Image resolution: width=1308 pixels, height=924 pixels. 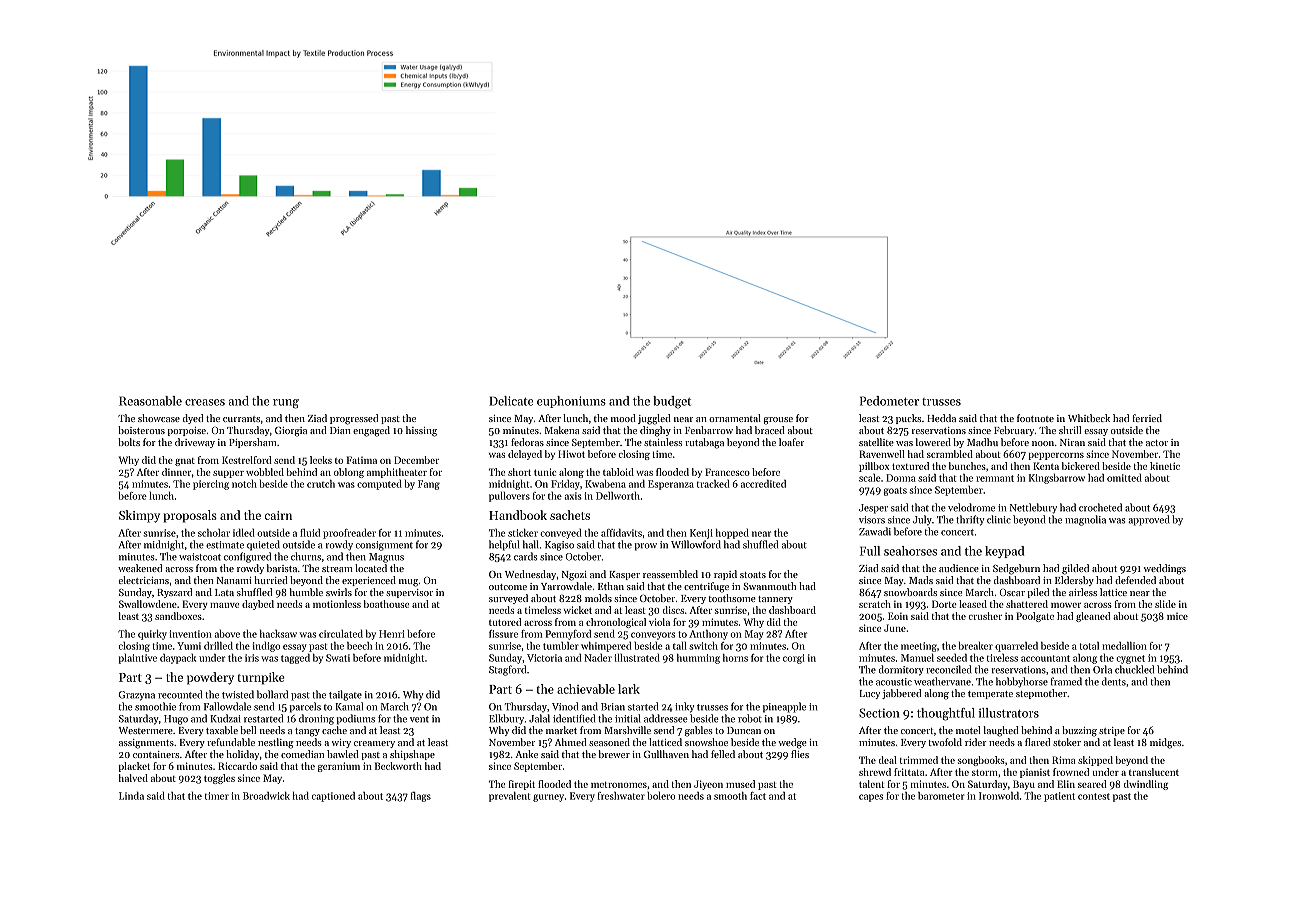 What do you see at coordinates (698, 659) in the page?
I see `humming` at bounding box center [698, 659].
